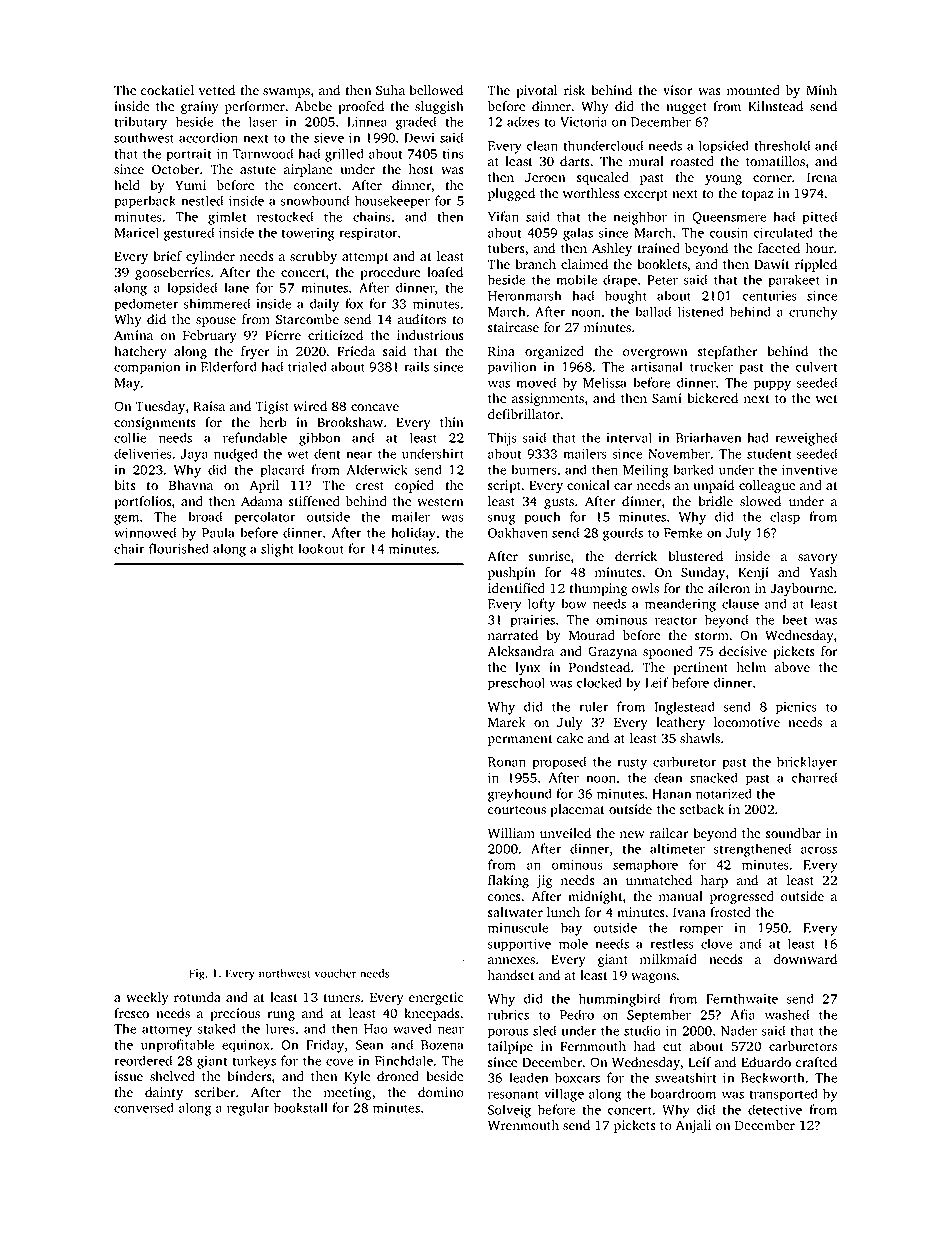 The width and height of the page is (952, 1233). I want to click on bellowed, so click(436, 90).
